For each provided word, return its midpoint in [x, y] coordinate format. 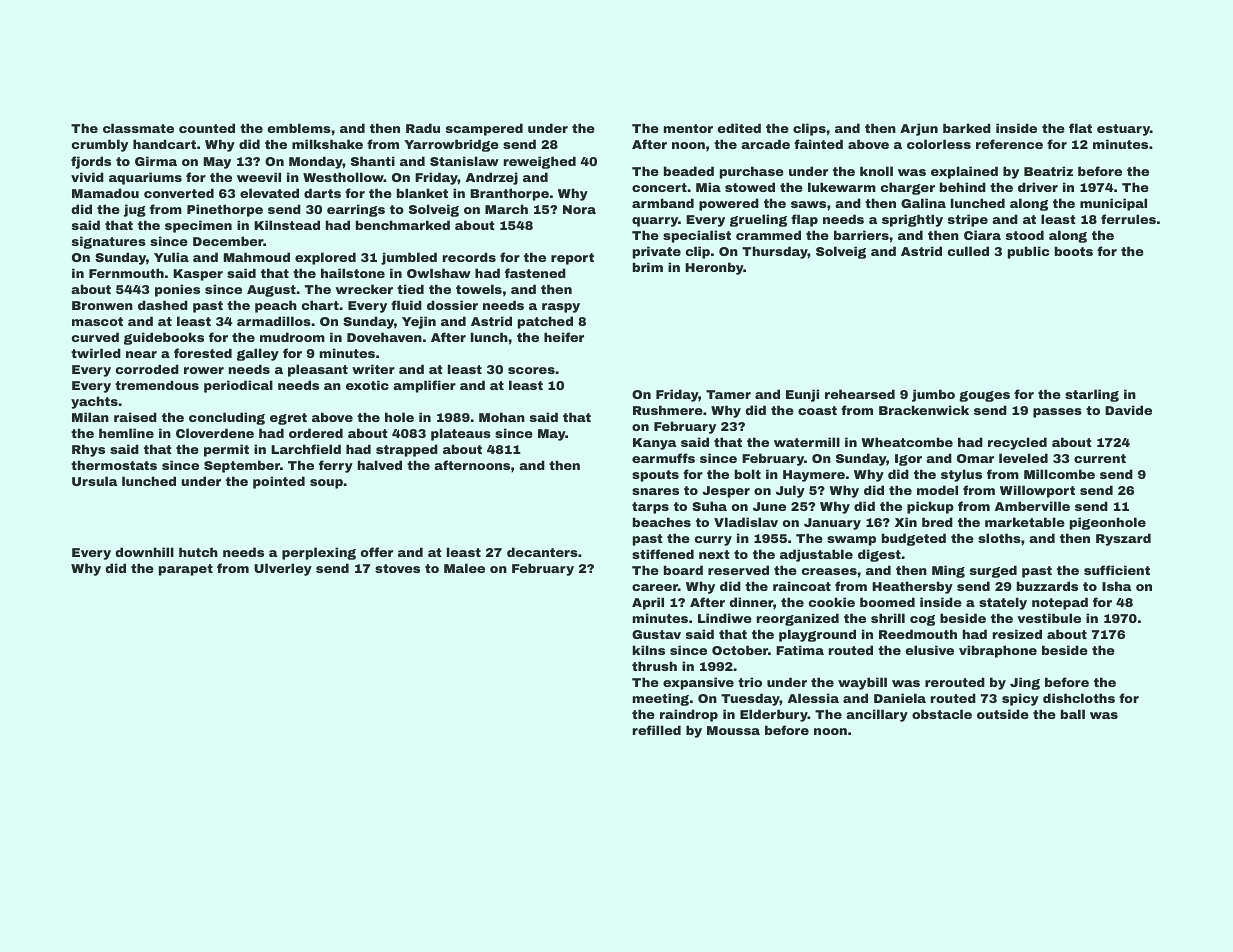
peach [276, 306]
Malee [464, 568]
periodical [238, 386]
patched [545, 322]
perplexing [319, 553]
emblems [299, 128]
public [1028, 252]
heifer [564, 337]
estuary [1123, 130]
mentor [688, 128]
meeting [661, 699]
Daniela [900, 698]
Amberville [1032, 506]
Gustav [656, 634]
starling [1092, 395]
